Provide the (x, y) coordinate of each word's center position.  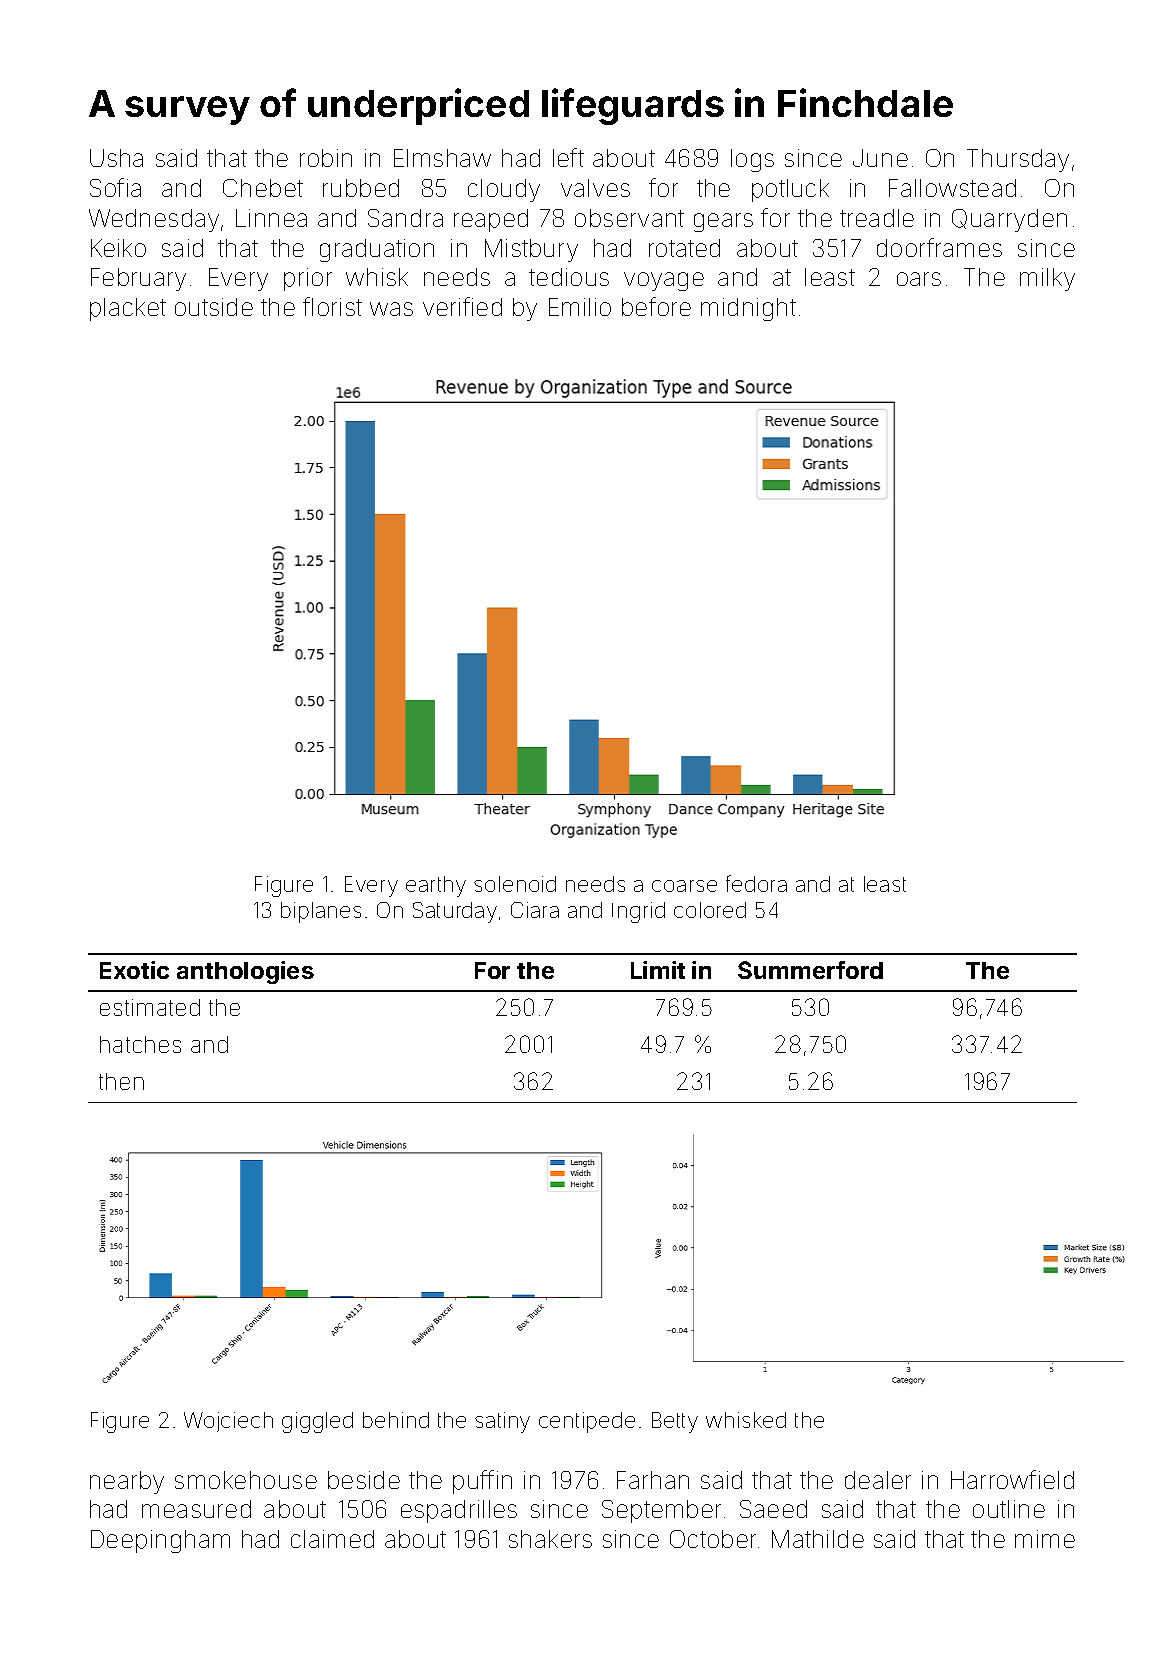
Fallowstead (952, 188)
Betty (675, 1422)
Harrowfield (1012, 1479)
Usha (116, 158)
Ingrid (638, 912)
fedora (756, 883)
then (121, 1081)
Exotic (134, 970)
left (568, 157)
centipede (587, 1422)
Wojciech (228, 1422)
